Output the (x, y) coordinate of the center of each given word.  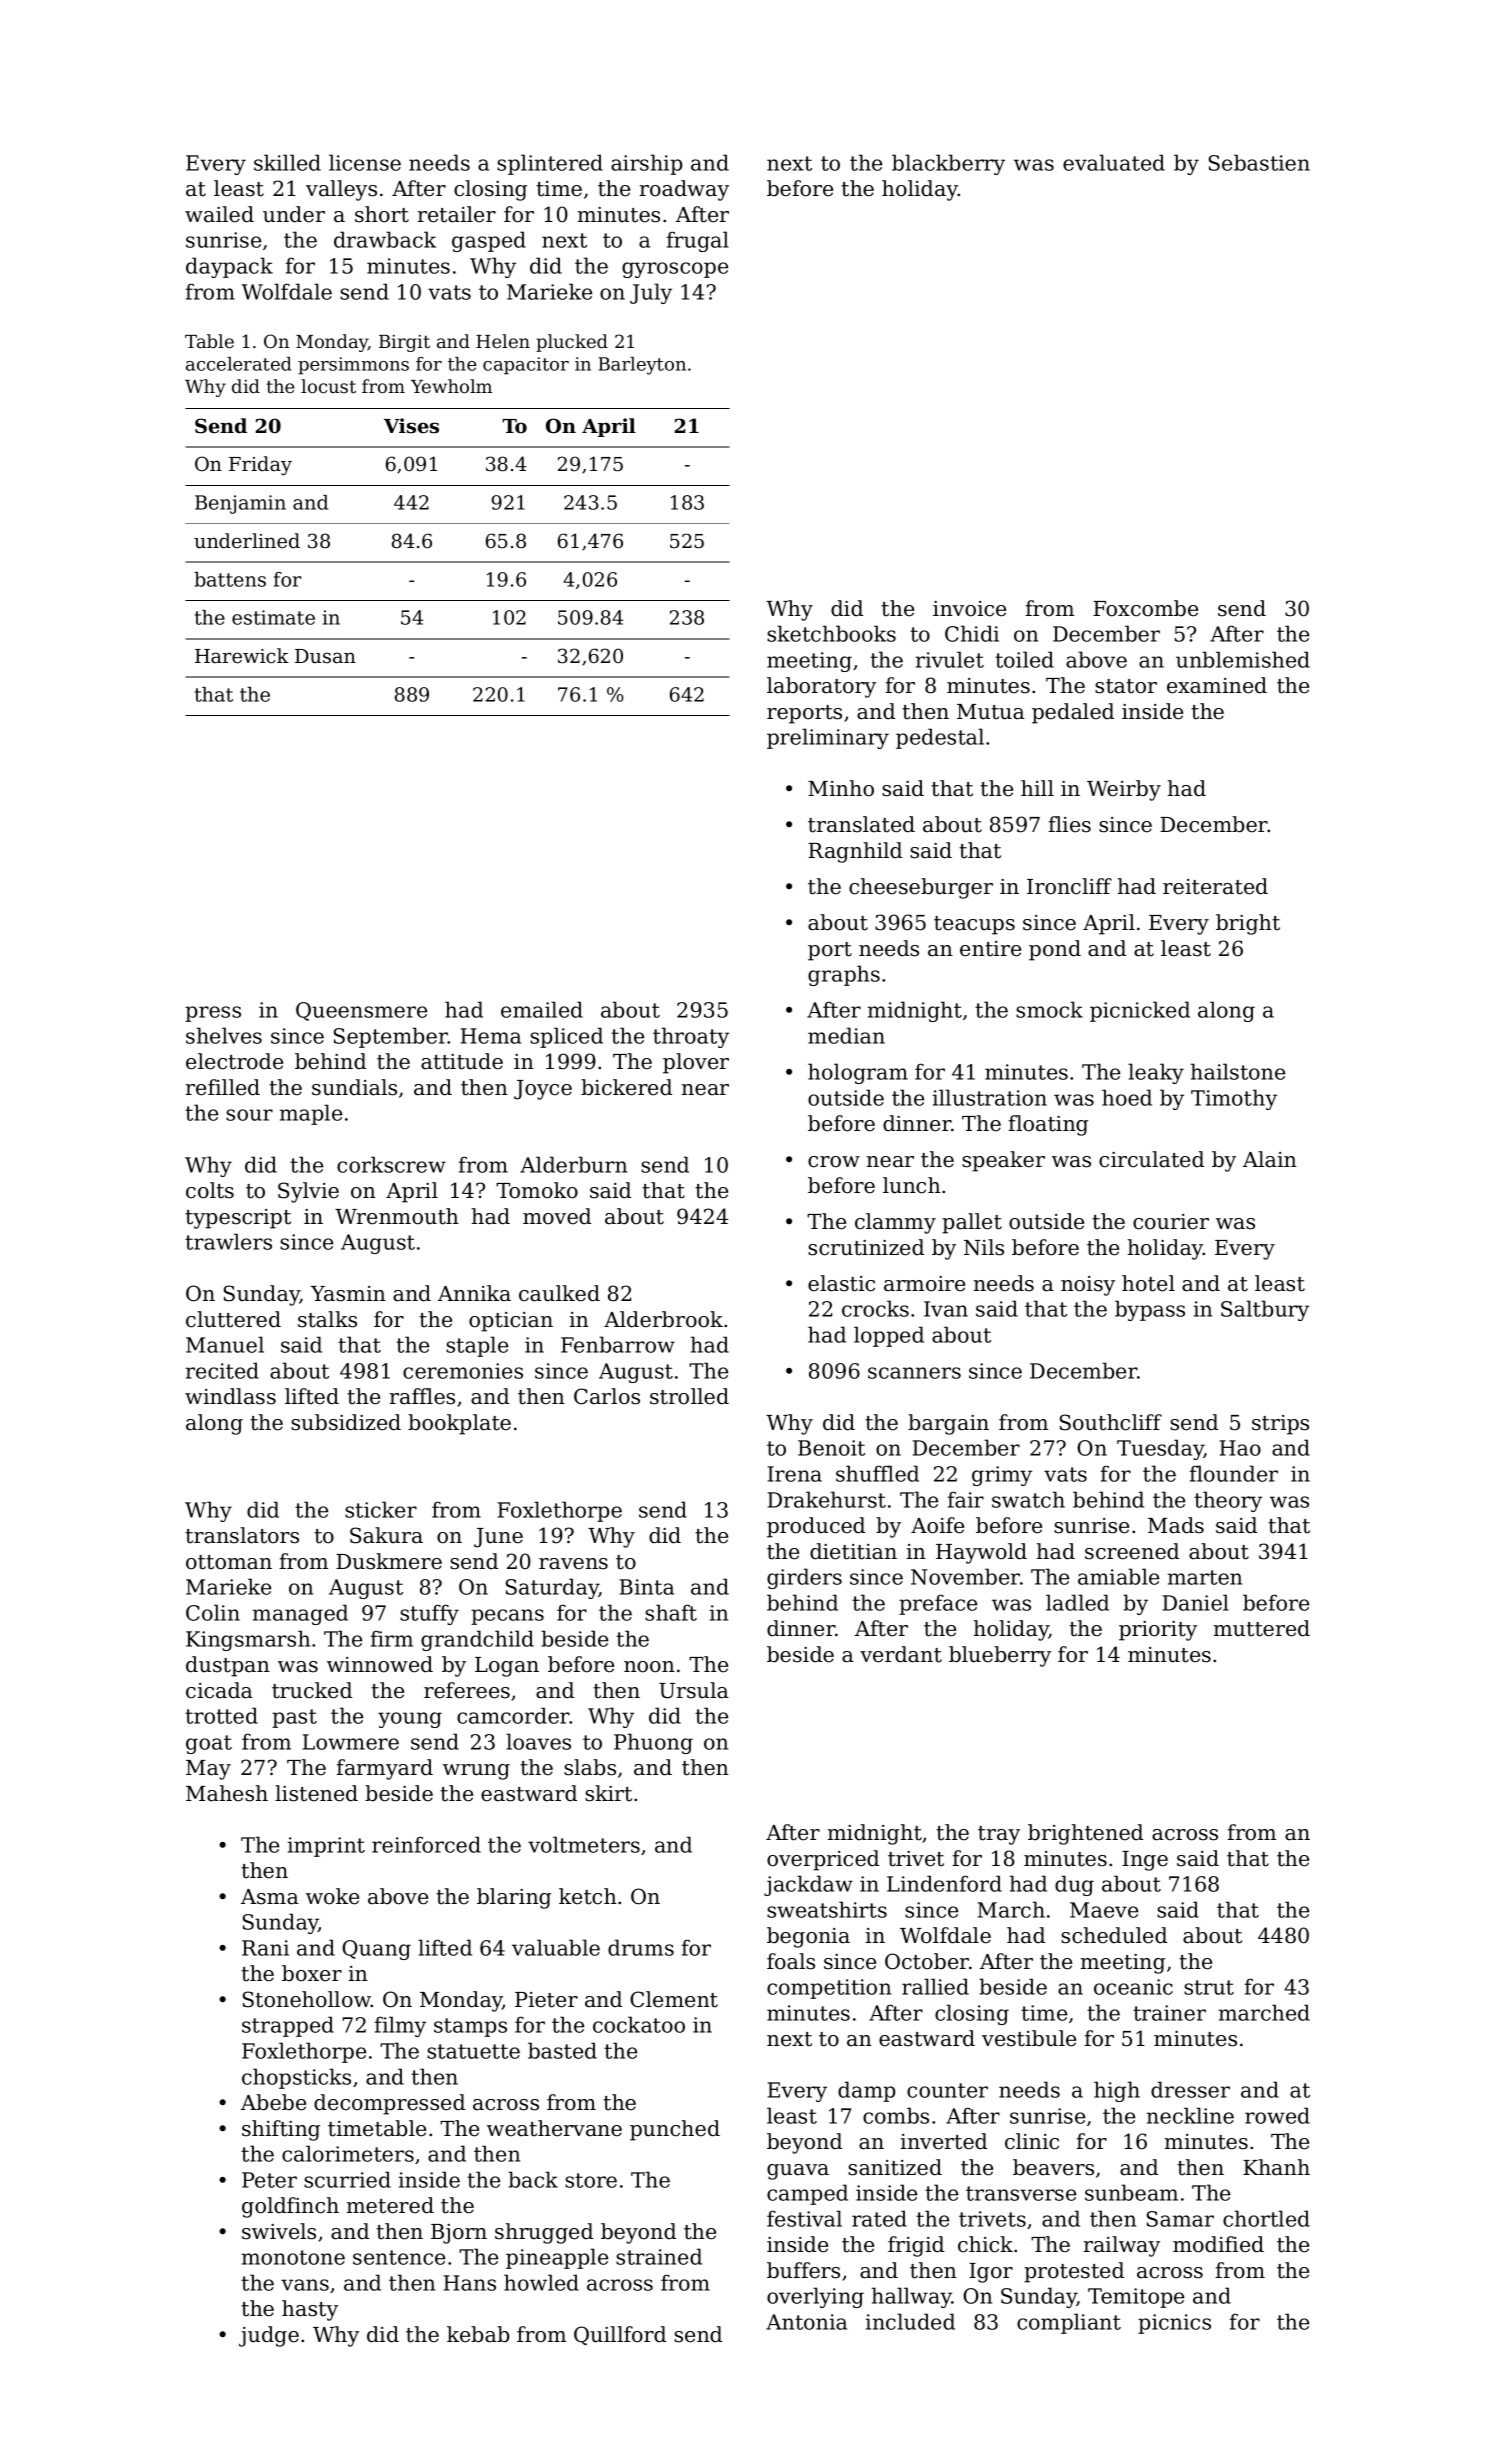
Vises (411, 426)
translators (242, 1535)
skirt (608, 1793)
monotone (293, 2257)
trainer (1169, 2013)
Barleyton (642, 366)
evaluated (1114, 162)
